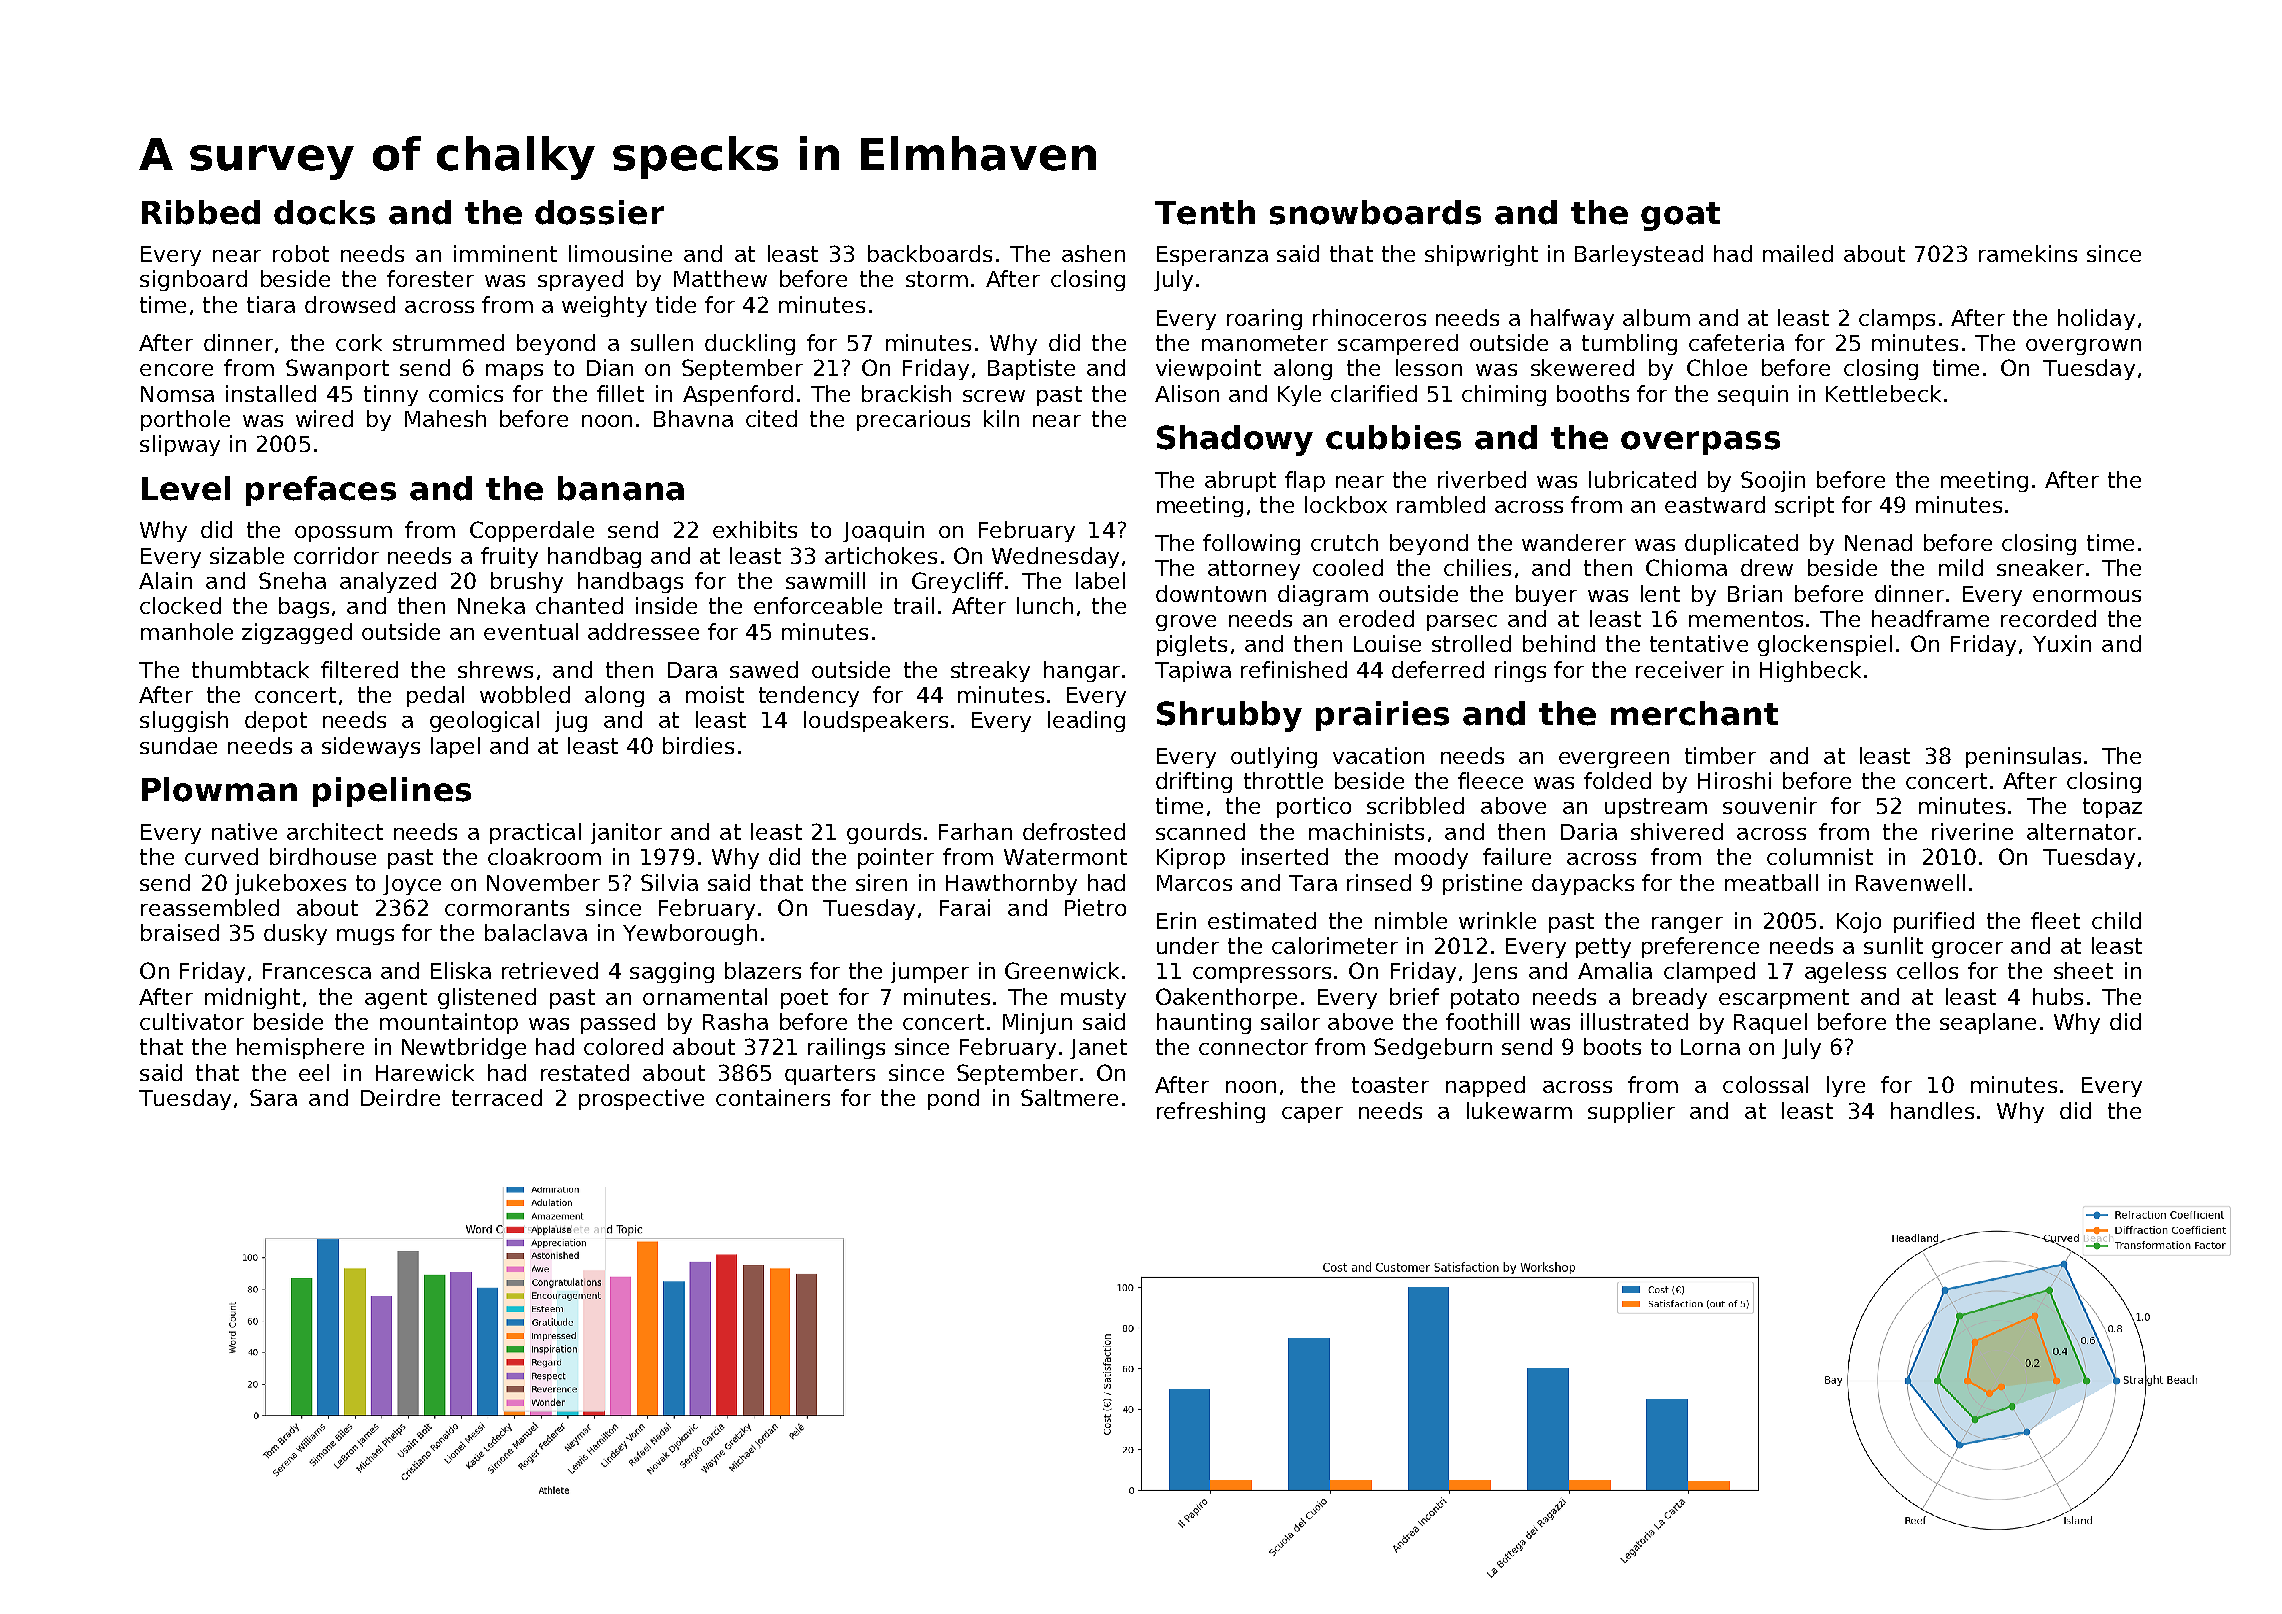 The height and width of the document is (1614, 2282). What do you see at coordinates (343, 534) in the document?
I see `opossum` at bounding box center [343, 534].
